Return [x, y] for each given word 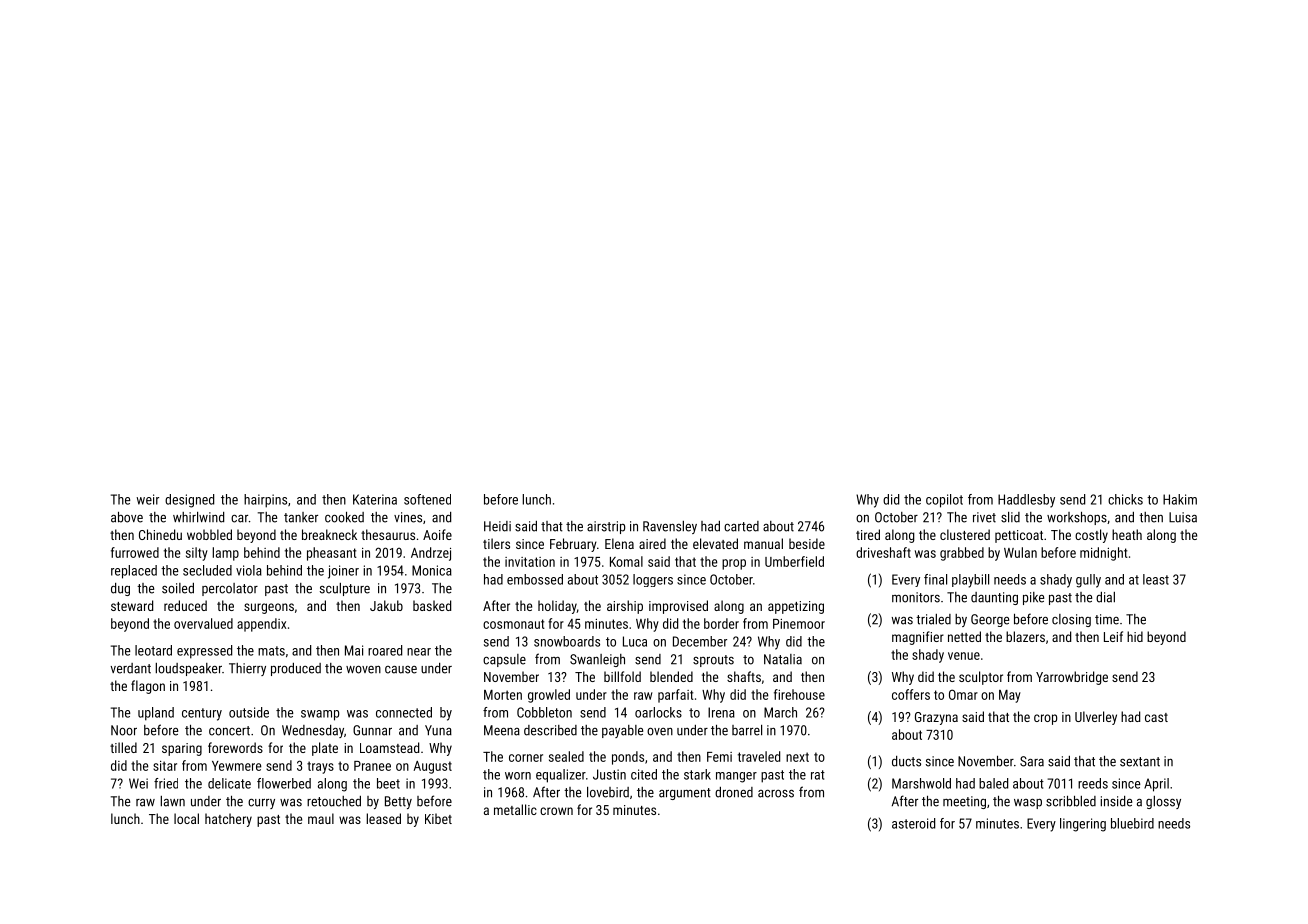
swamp [320, 715]
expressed [204, 652]
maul [321, 818]
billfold [622, 676]
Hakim [1180, 499]
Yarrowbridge [1072, 678]
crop [1045, 719]
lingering [1083, 825]
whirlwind [198, 517]
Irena [721, 712]
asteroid [913, 823]
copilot [944, 501]
